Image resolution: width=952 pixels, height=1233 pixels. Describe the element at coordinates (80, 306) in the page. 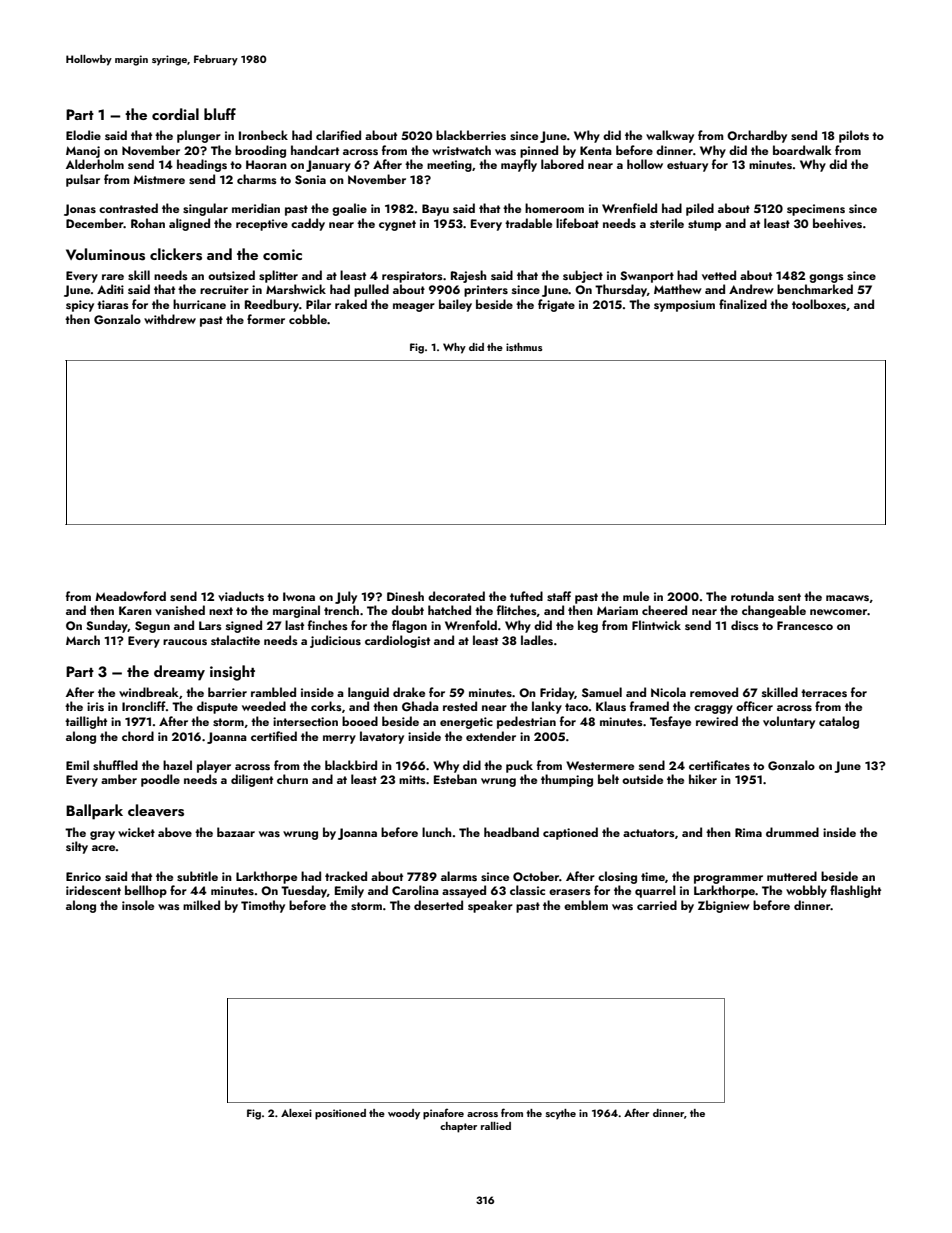

I see `spicy` at that location.
